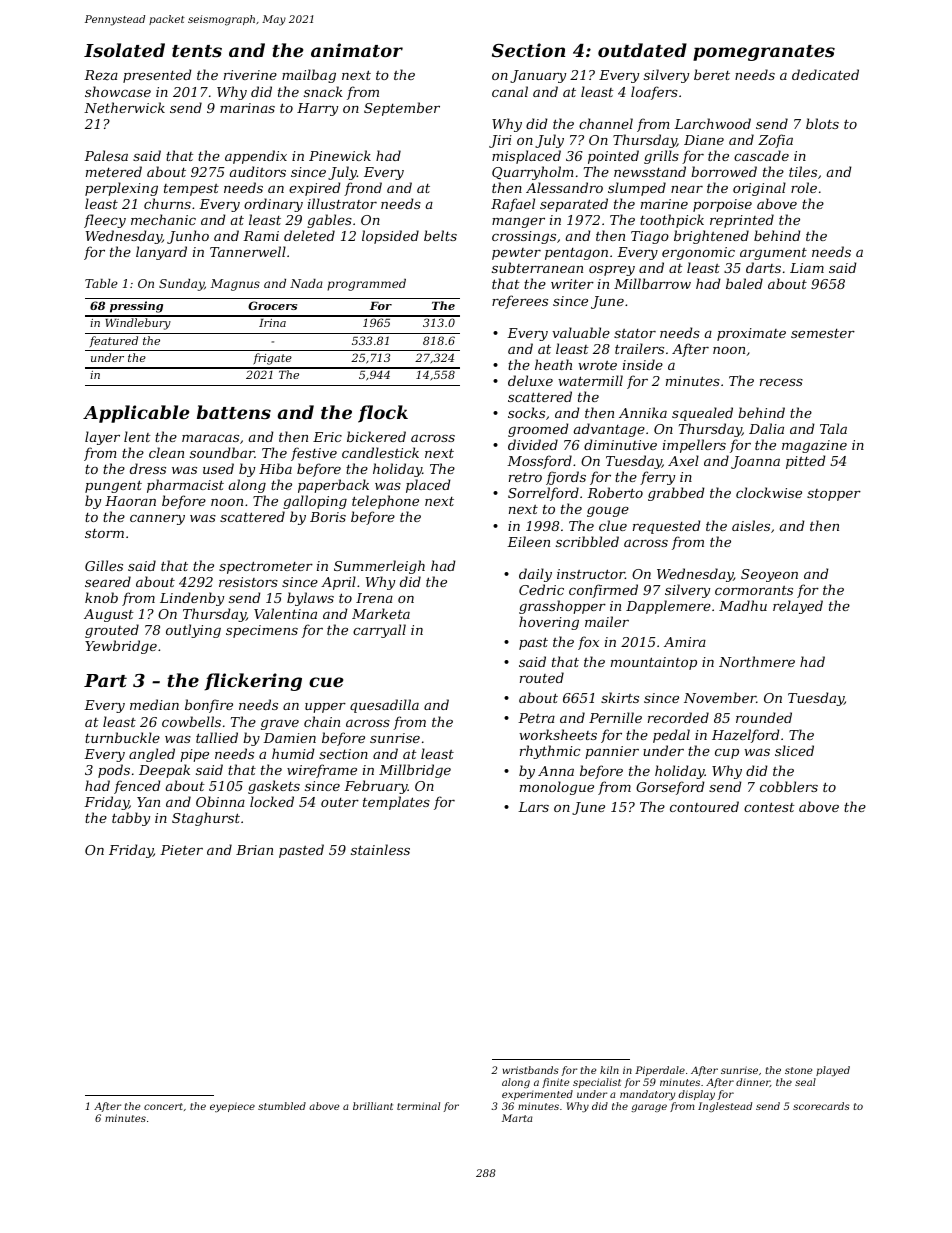  I want to click on programmed, so click(366, 285).
